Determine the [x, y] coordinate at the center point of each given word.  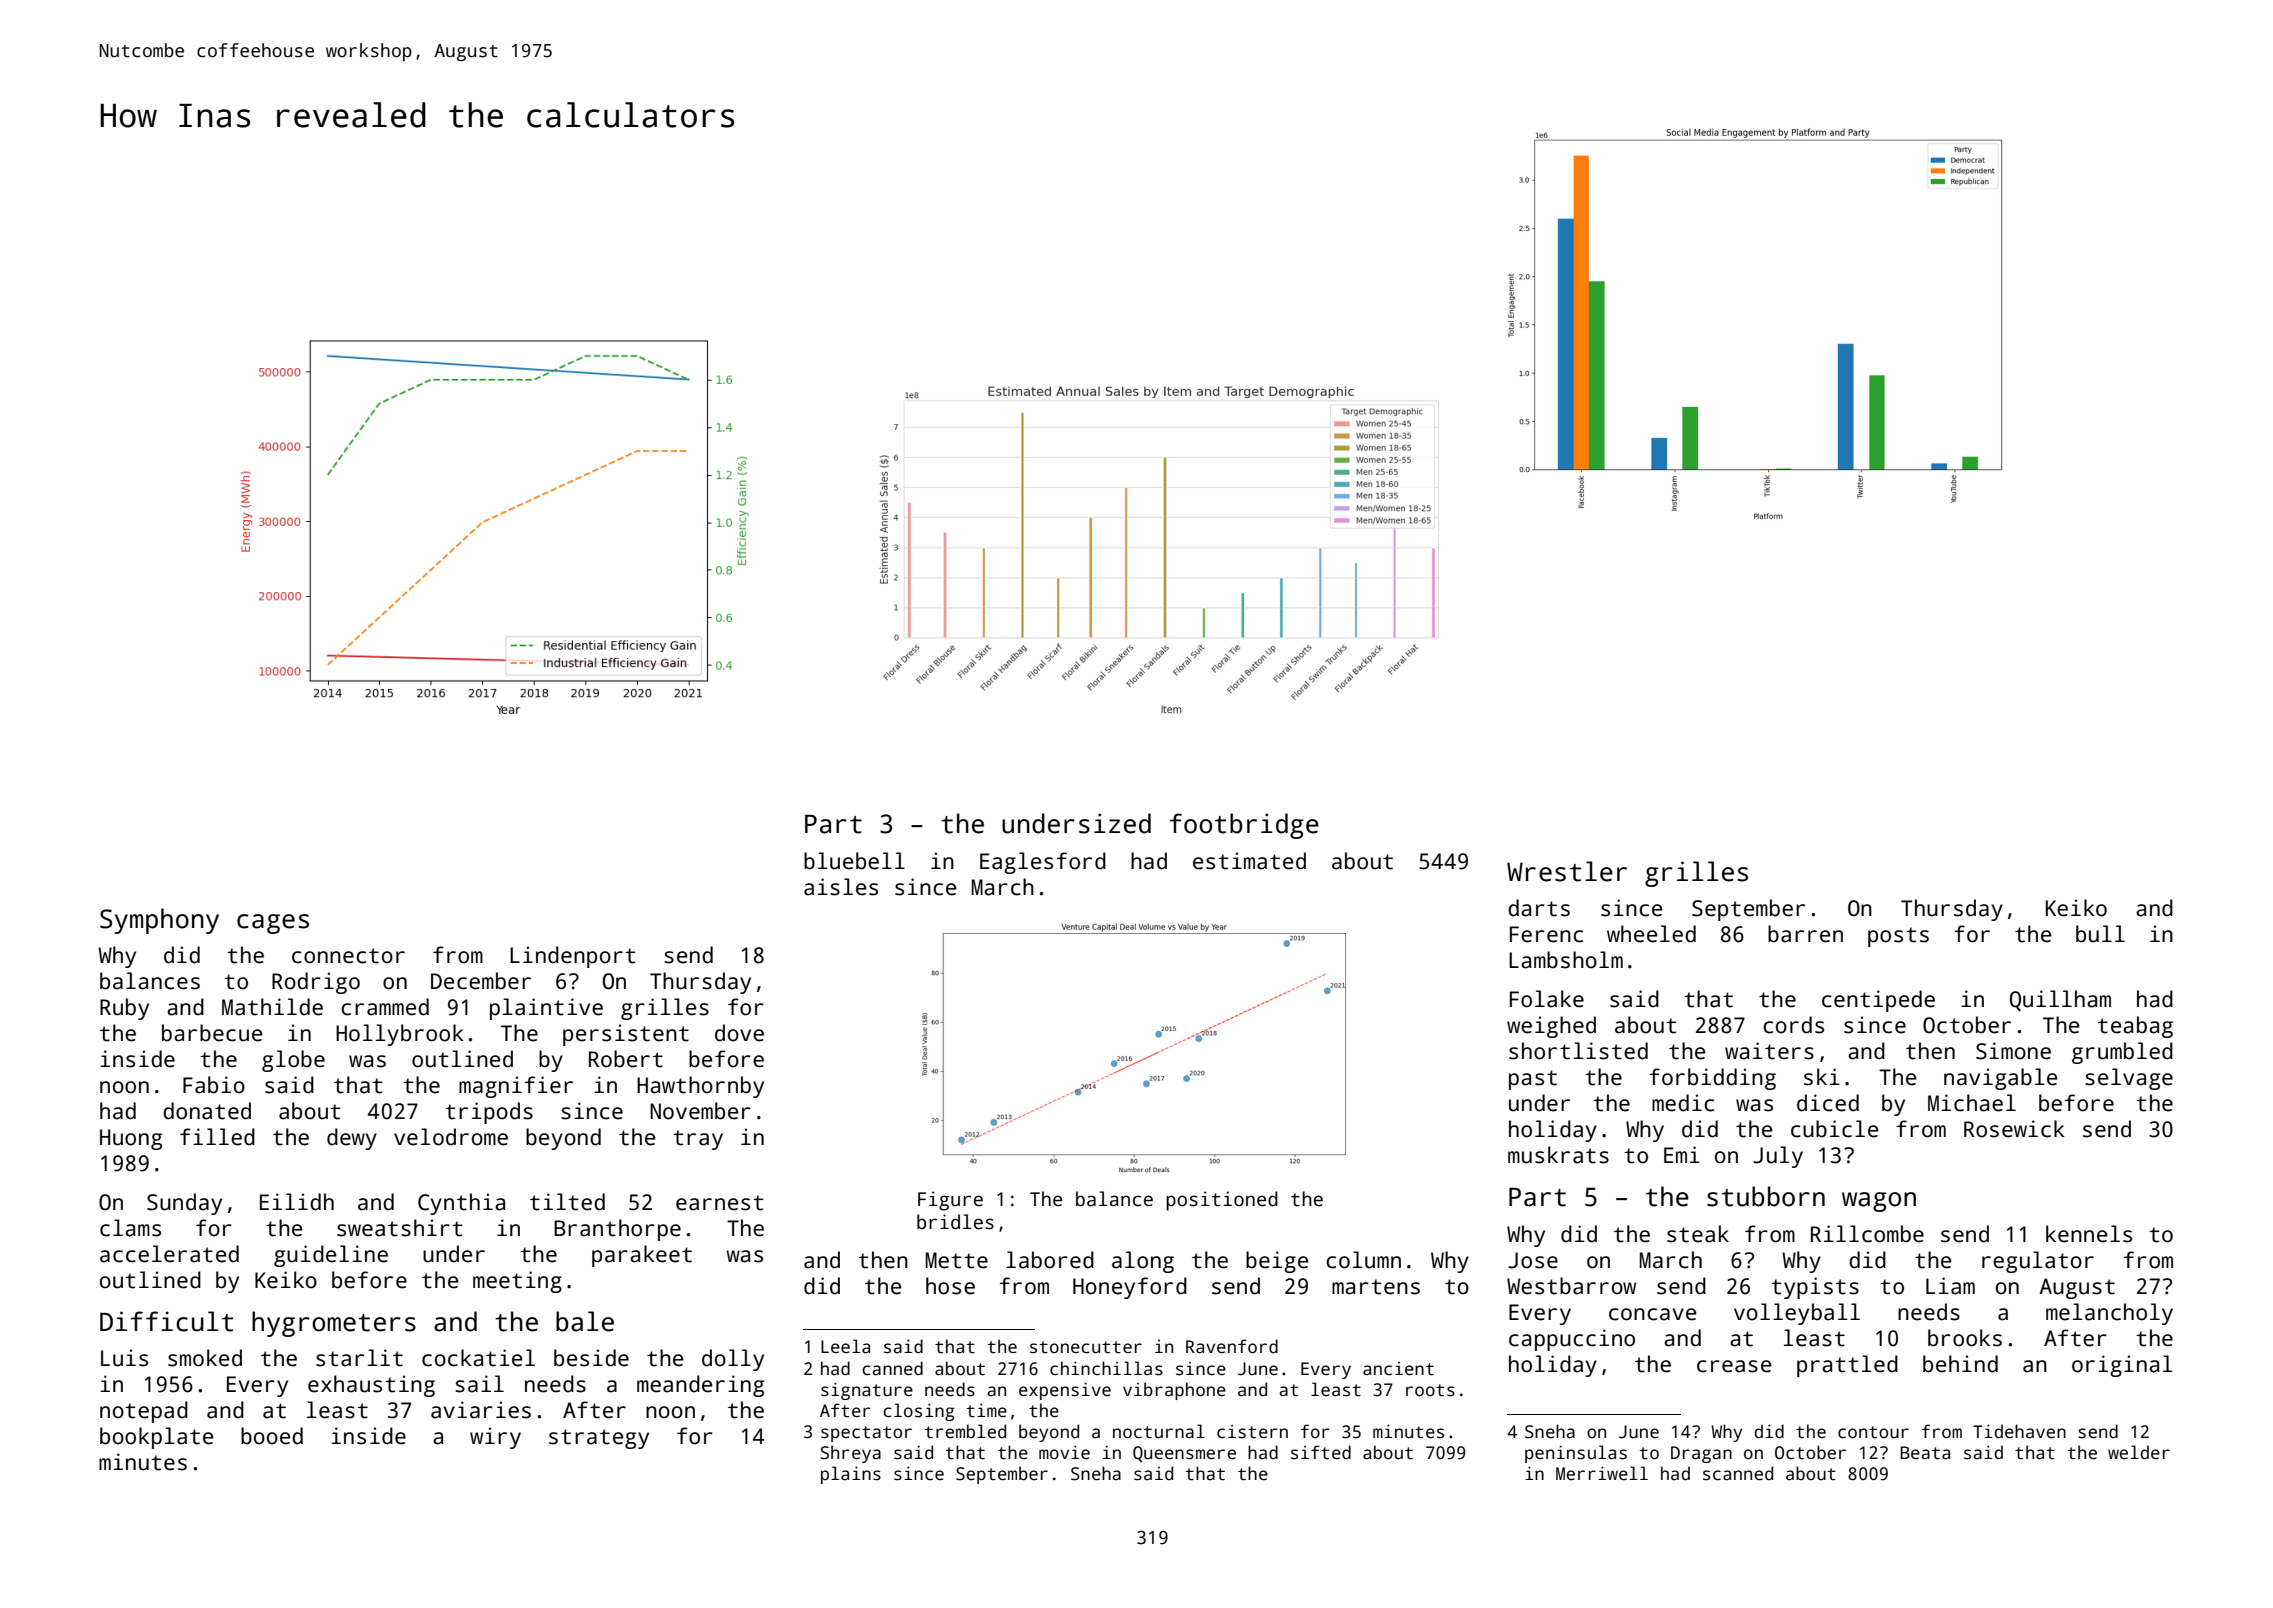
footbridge [1244, 826]
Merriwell [1602, 1473]
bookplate [157, 1438]
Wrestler [1567, 871]
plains [851, 1475]
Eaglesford [1043, 863]
